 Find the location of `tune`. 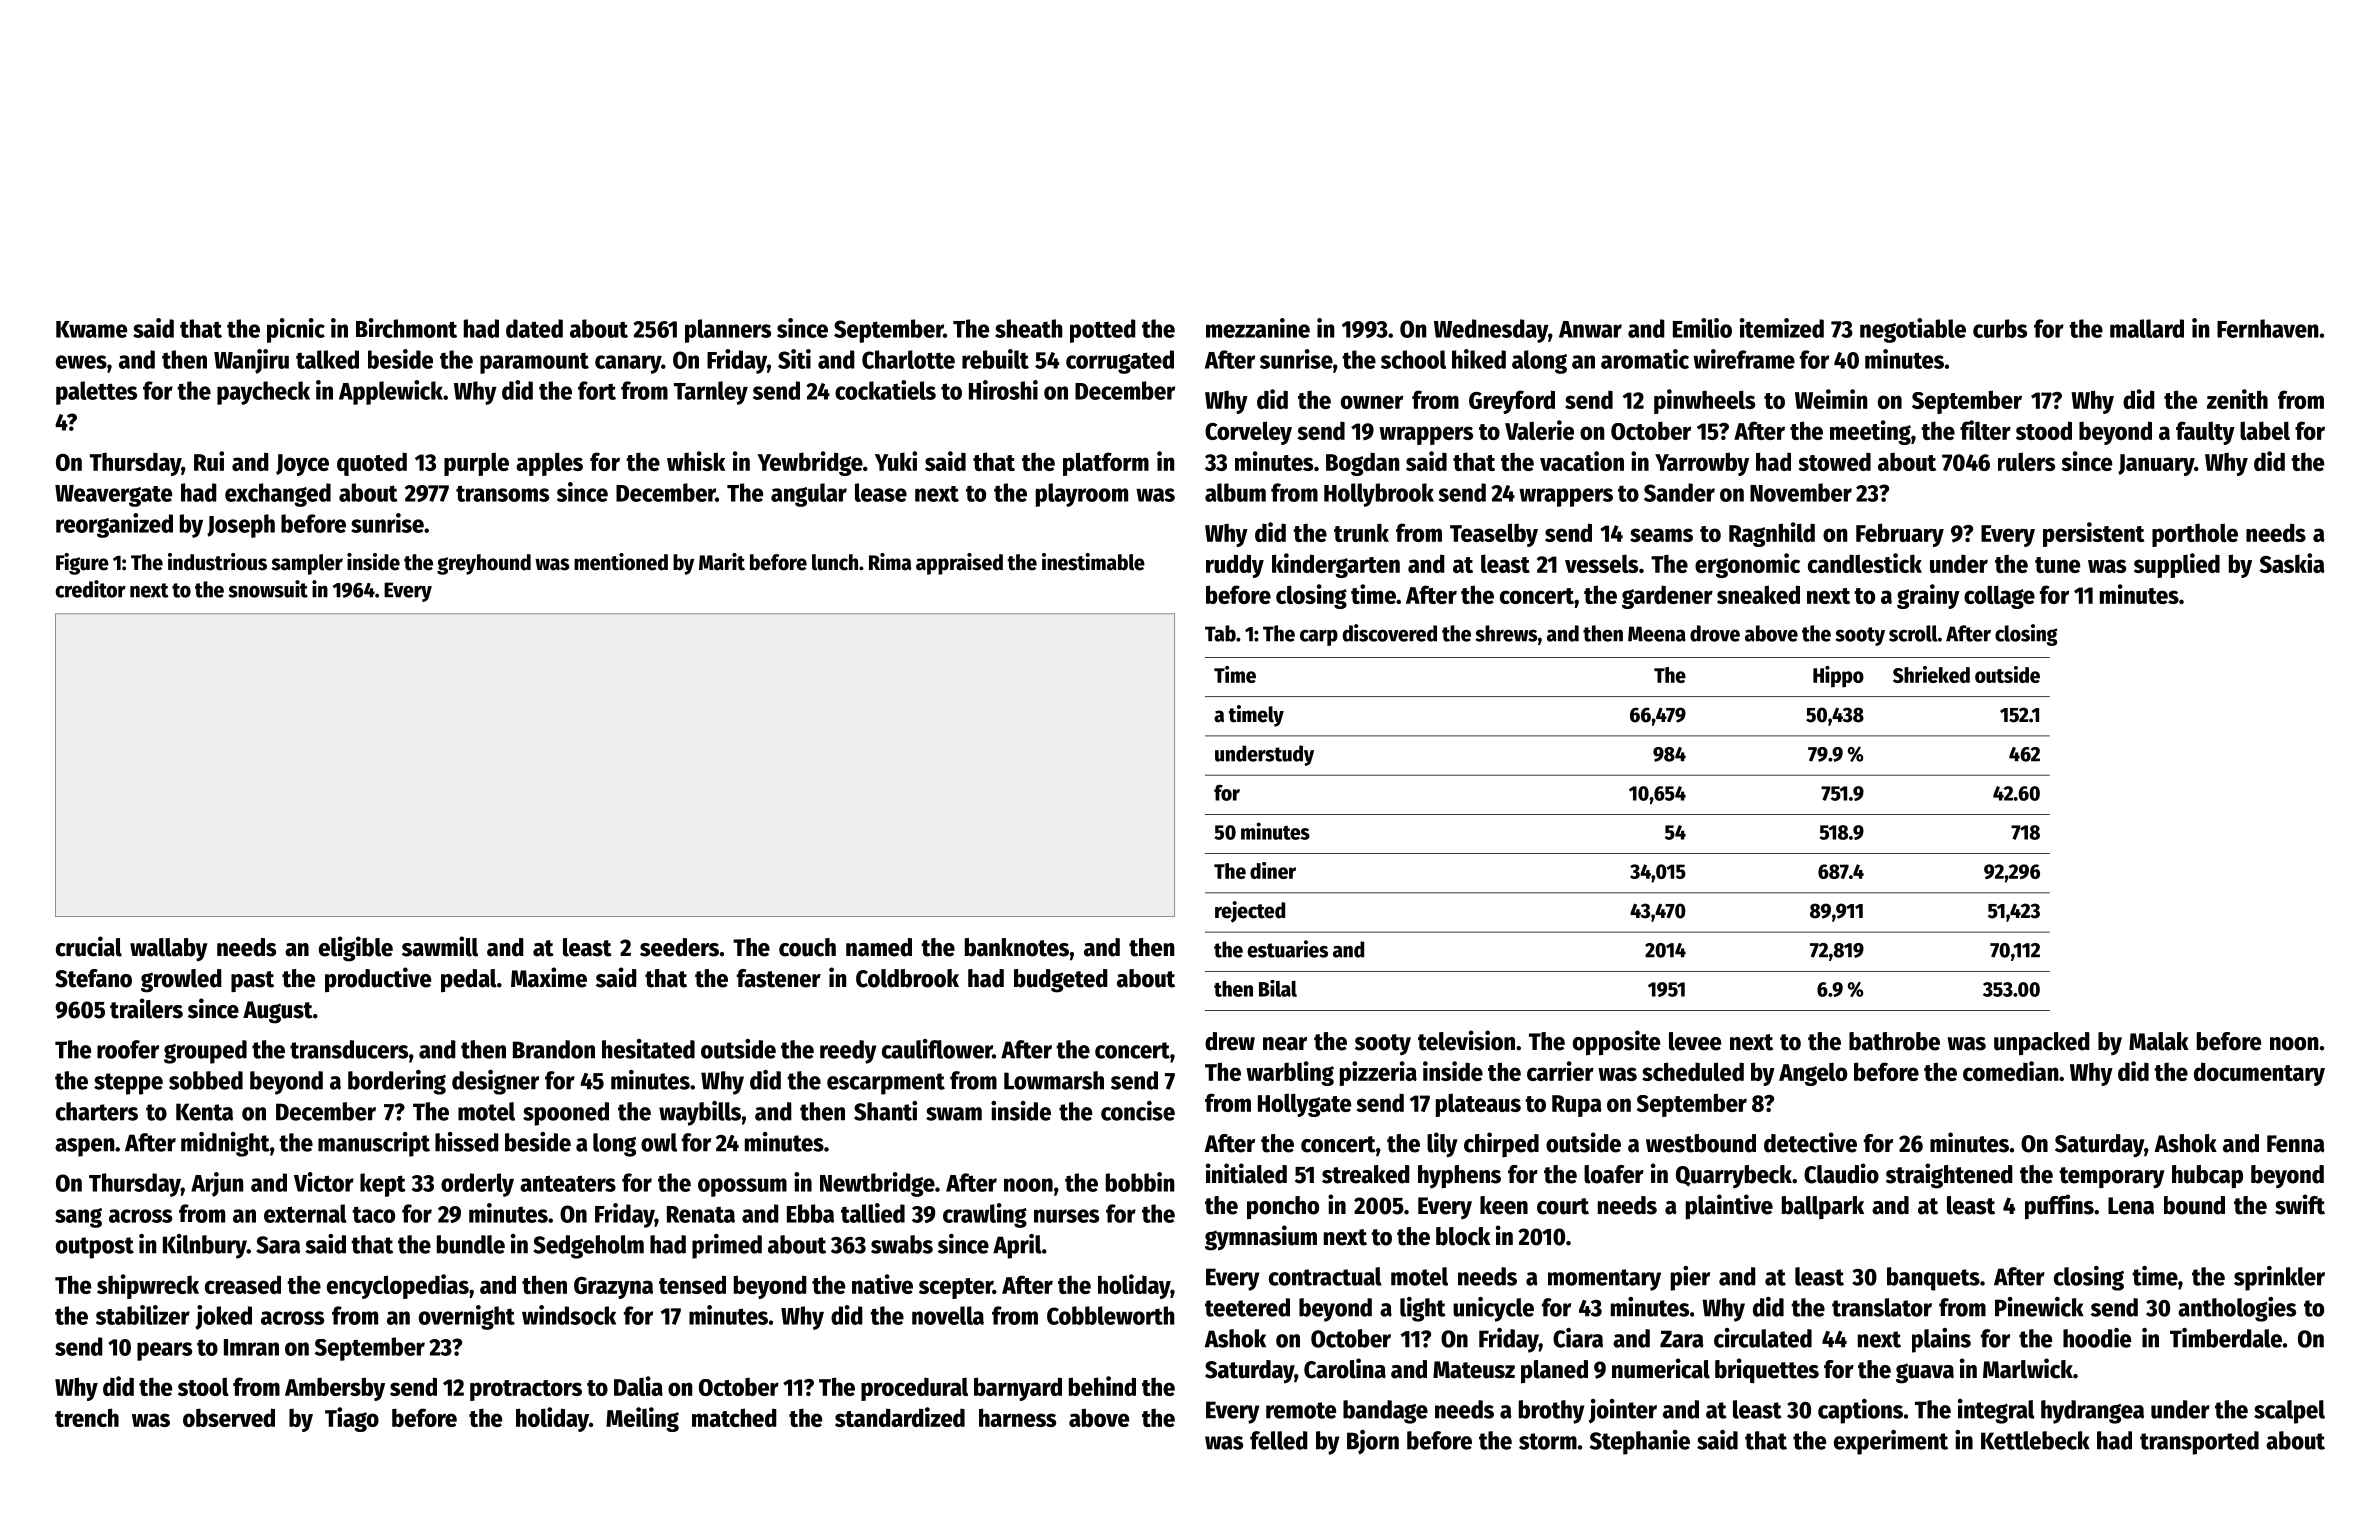

tune is located at coordinates (2057, 565).
